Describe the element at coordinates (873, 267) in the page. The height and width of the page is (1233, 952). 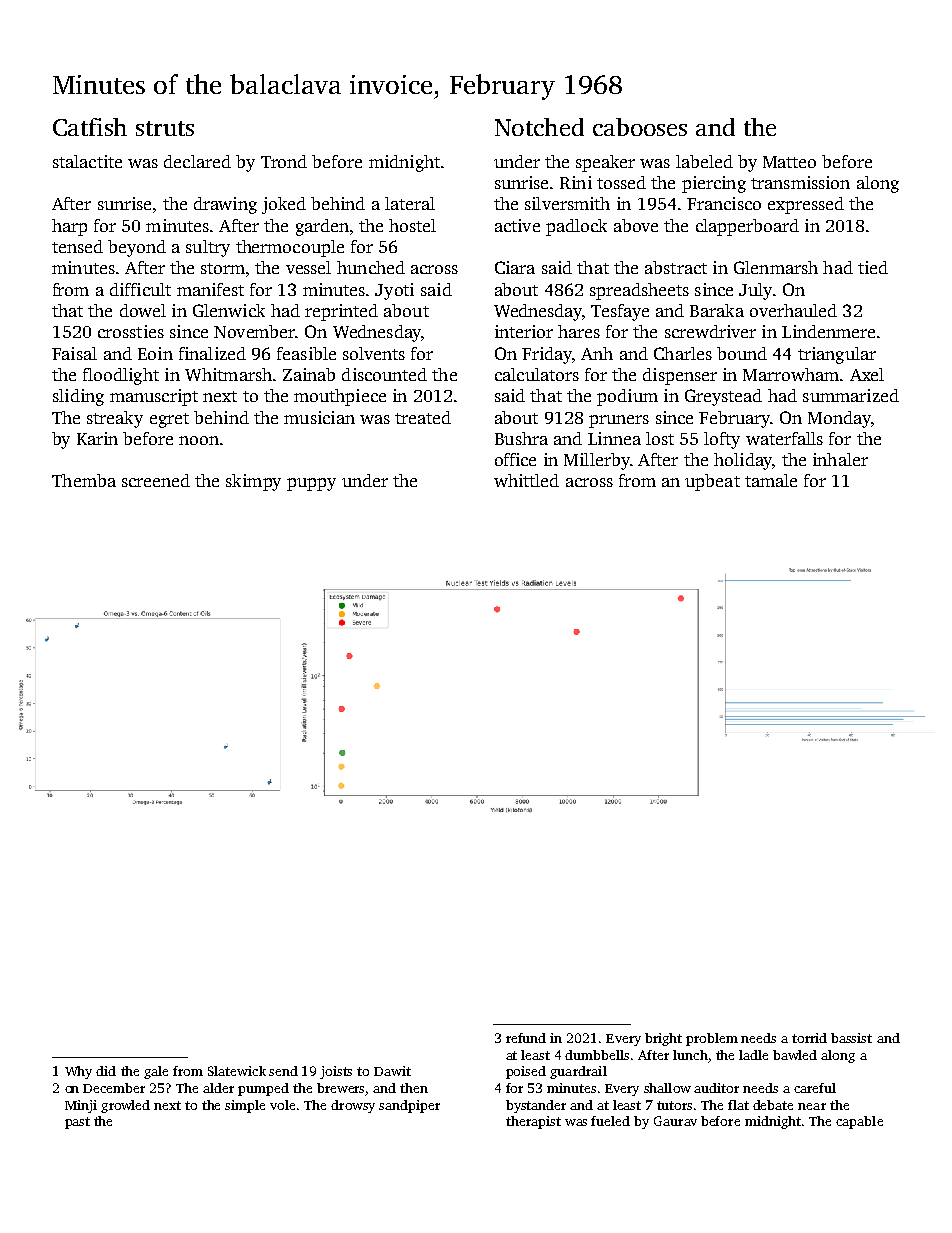
I see `tied` at that location.
